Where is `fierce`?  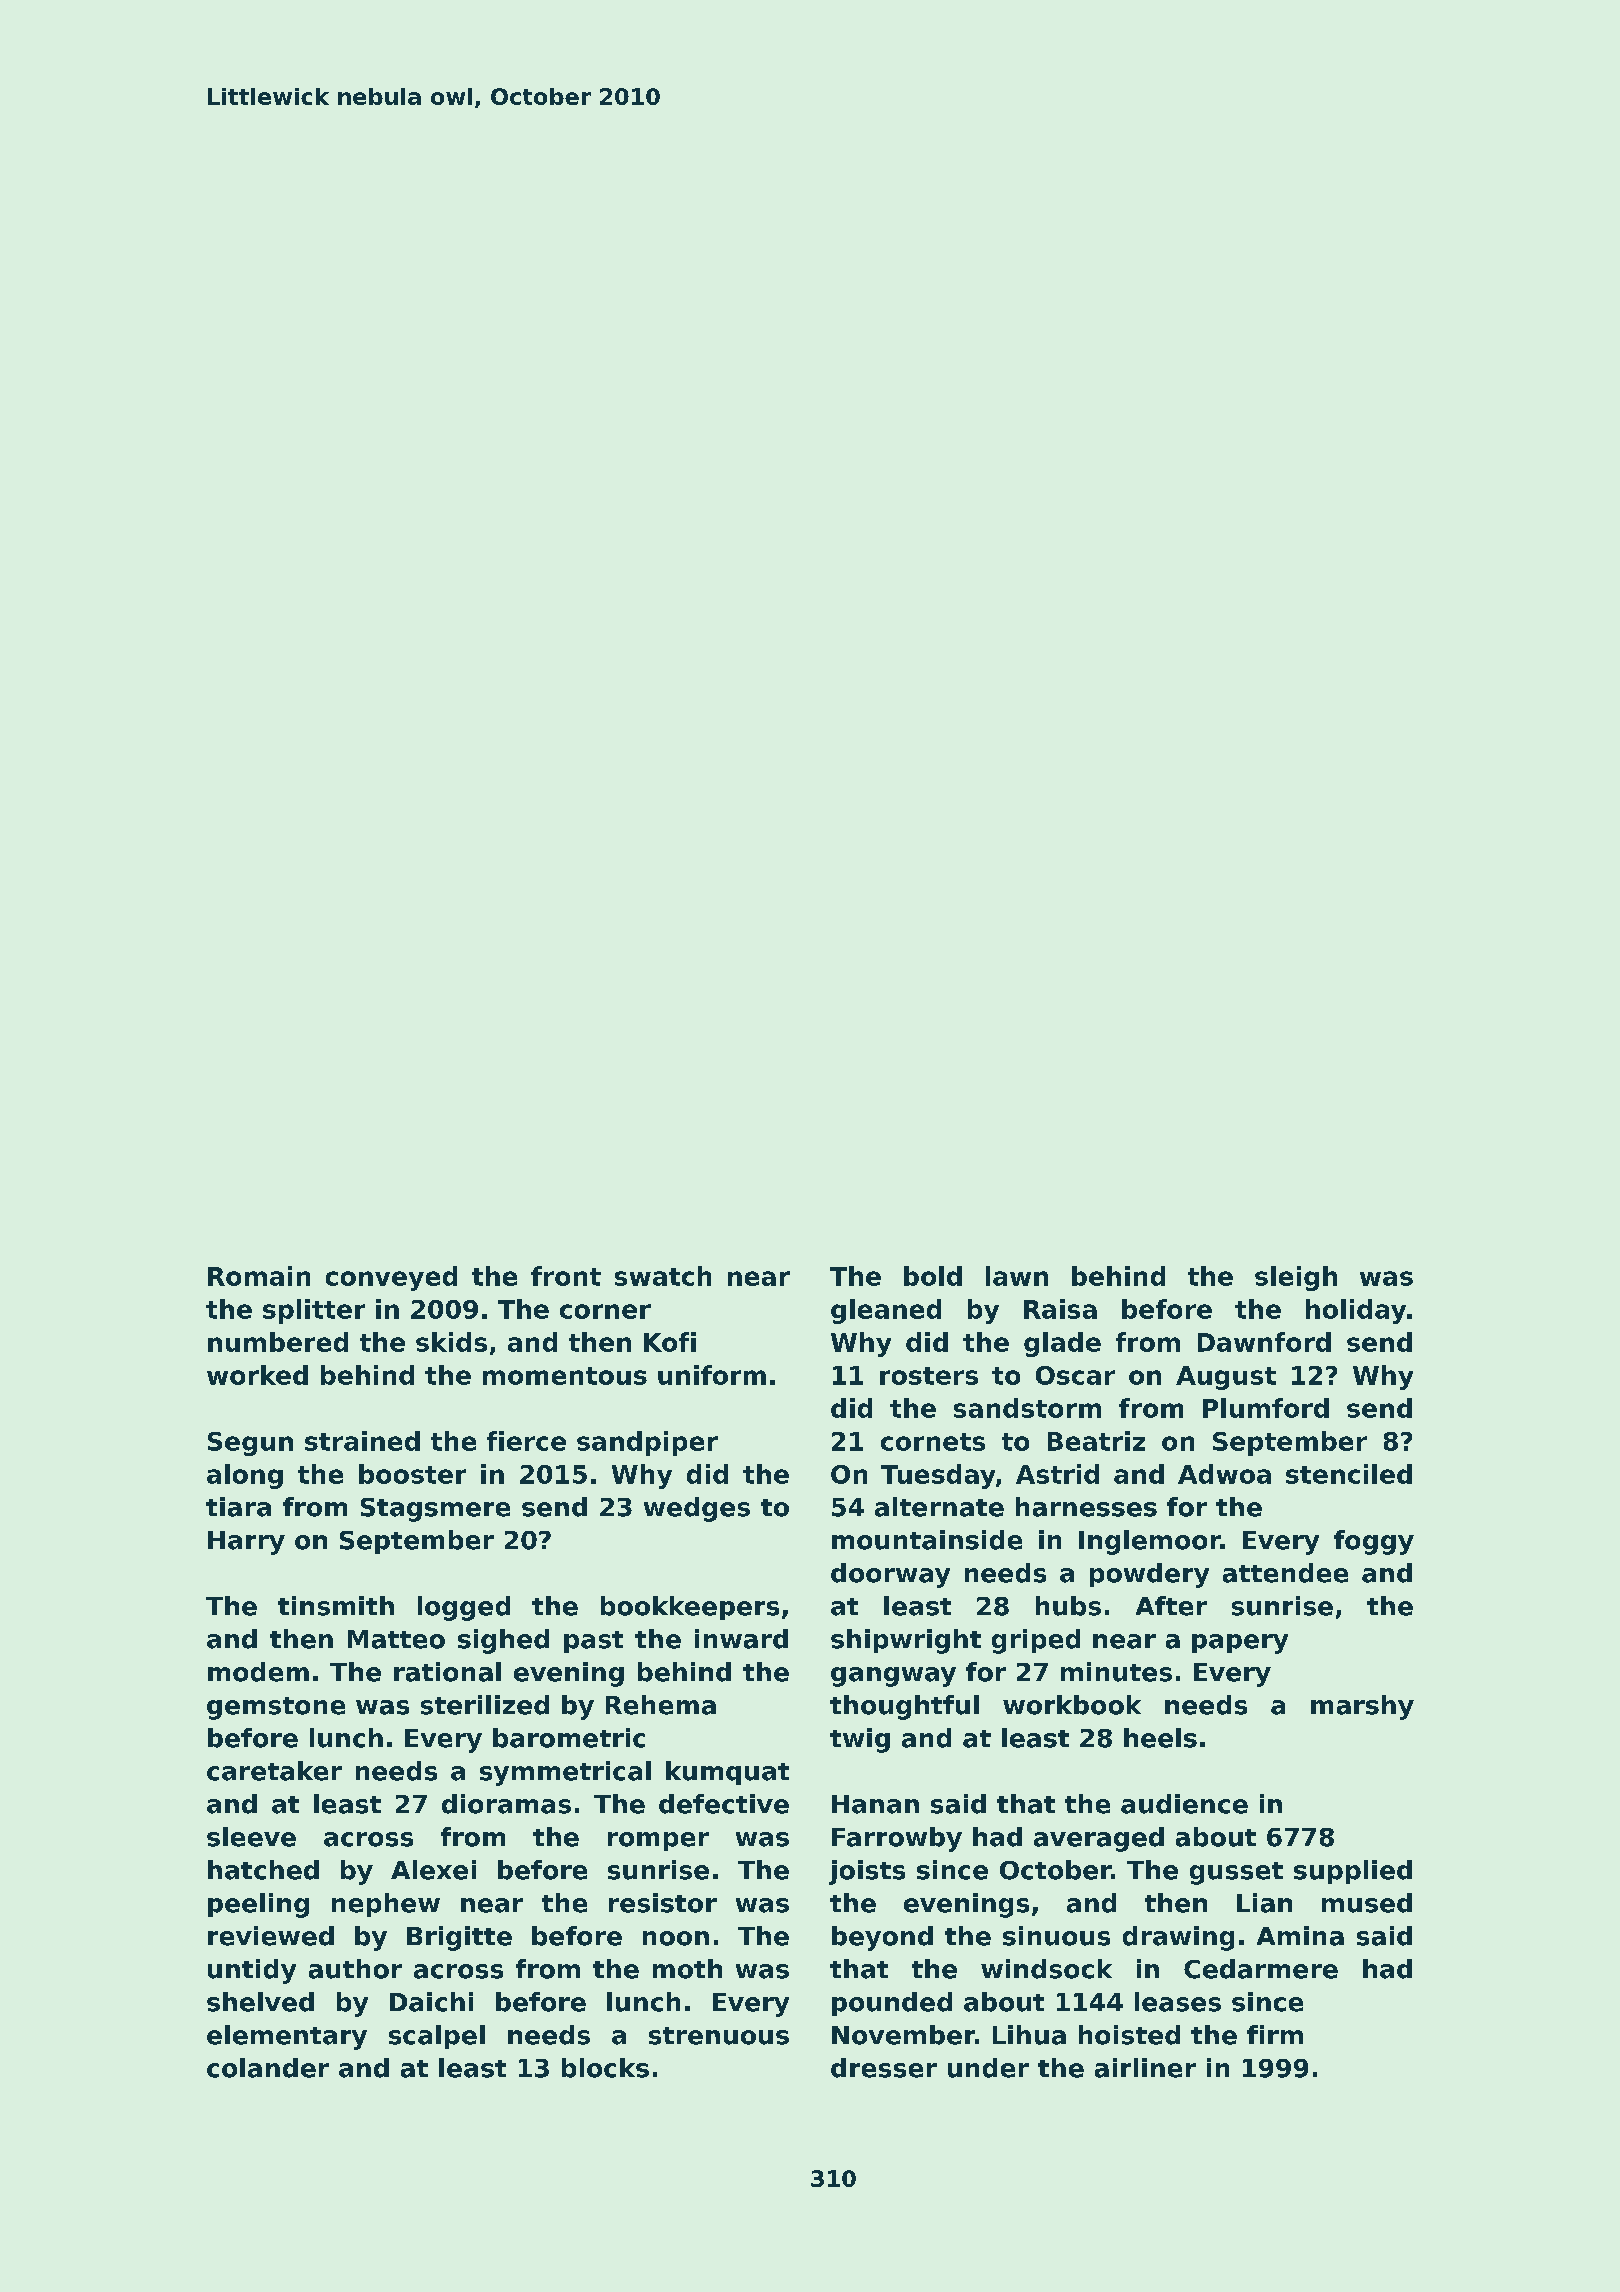
fierce is located at coordinates (526, 1441).
